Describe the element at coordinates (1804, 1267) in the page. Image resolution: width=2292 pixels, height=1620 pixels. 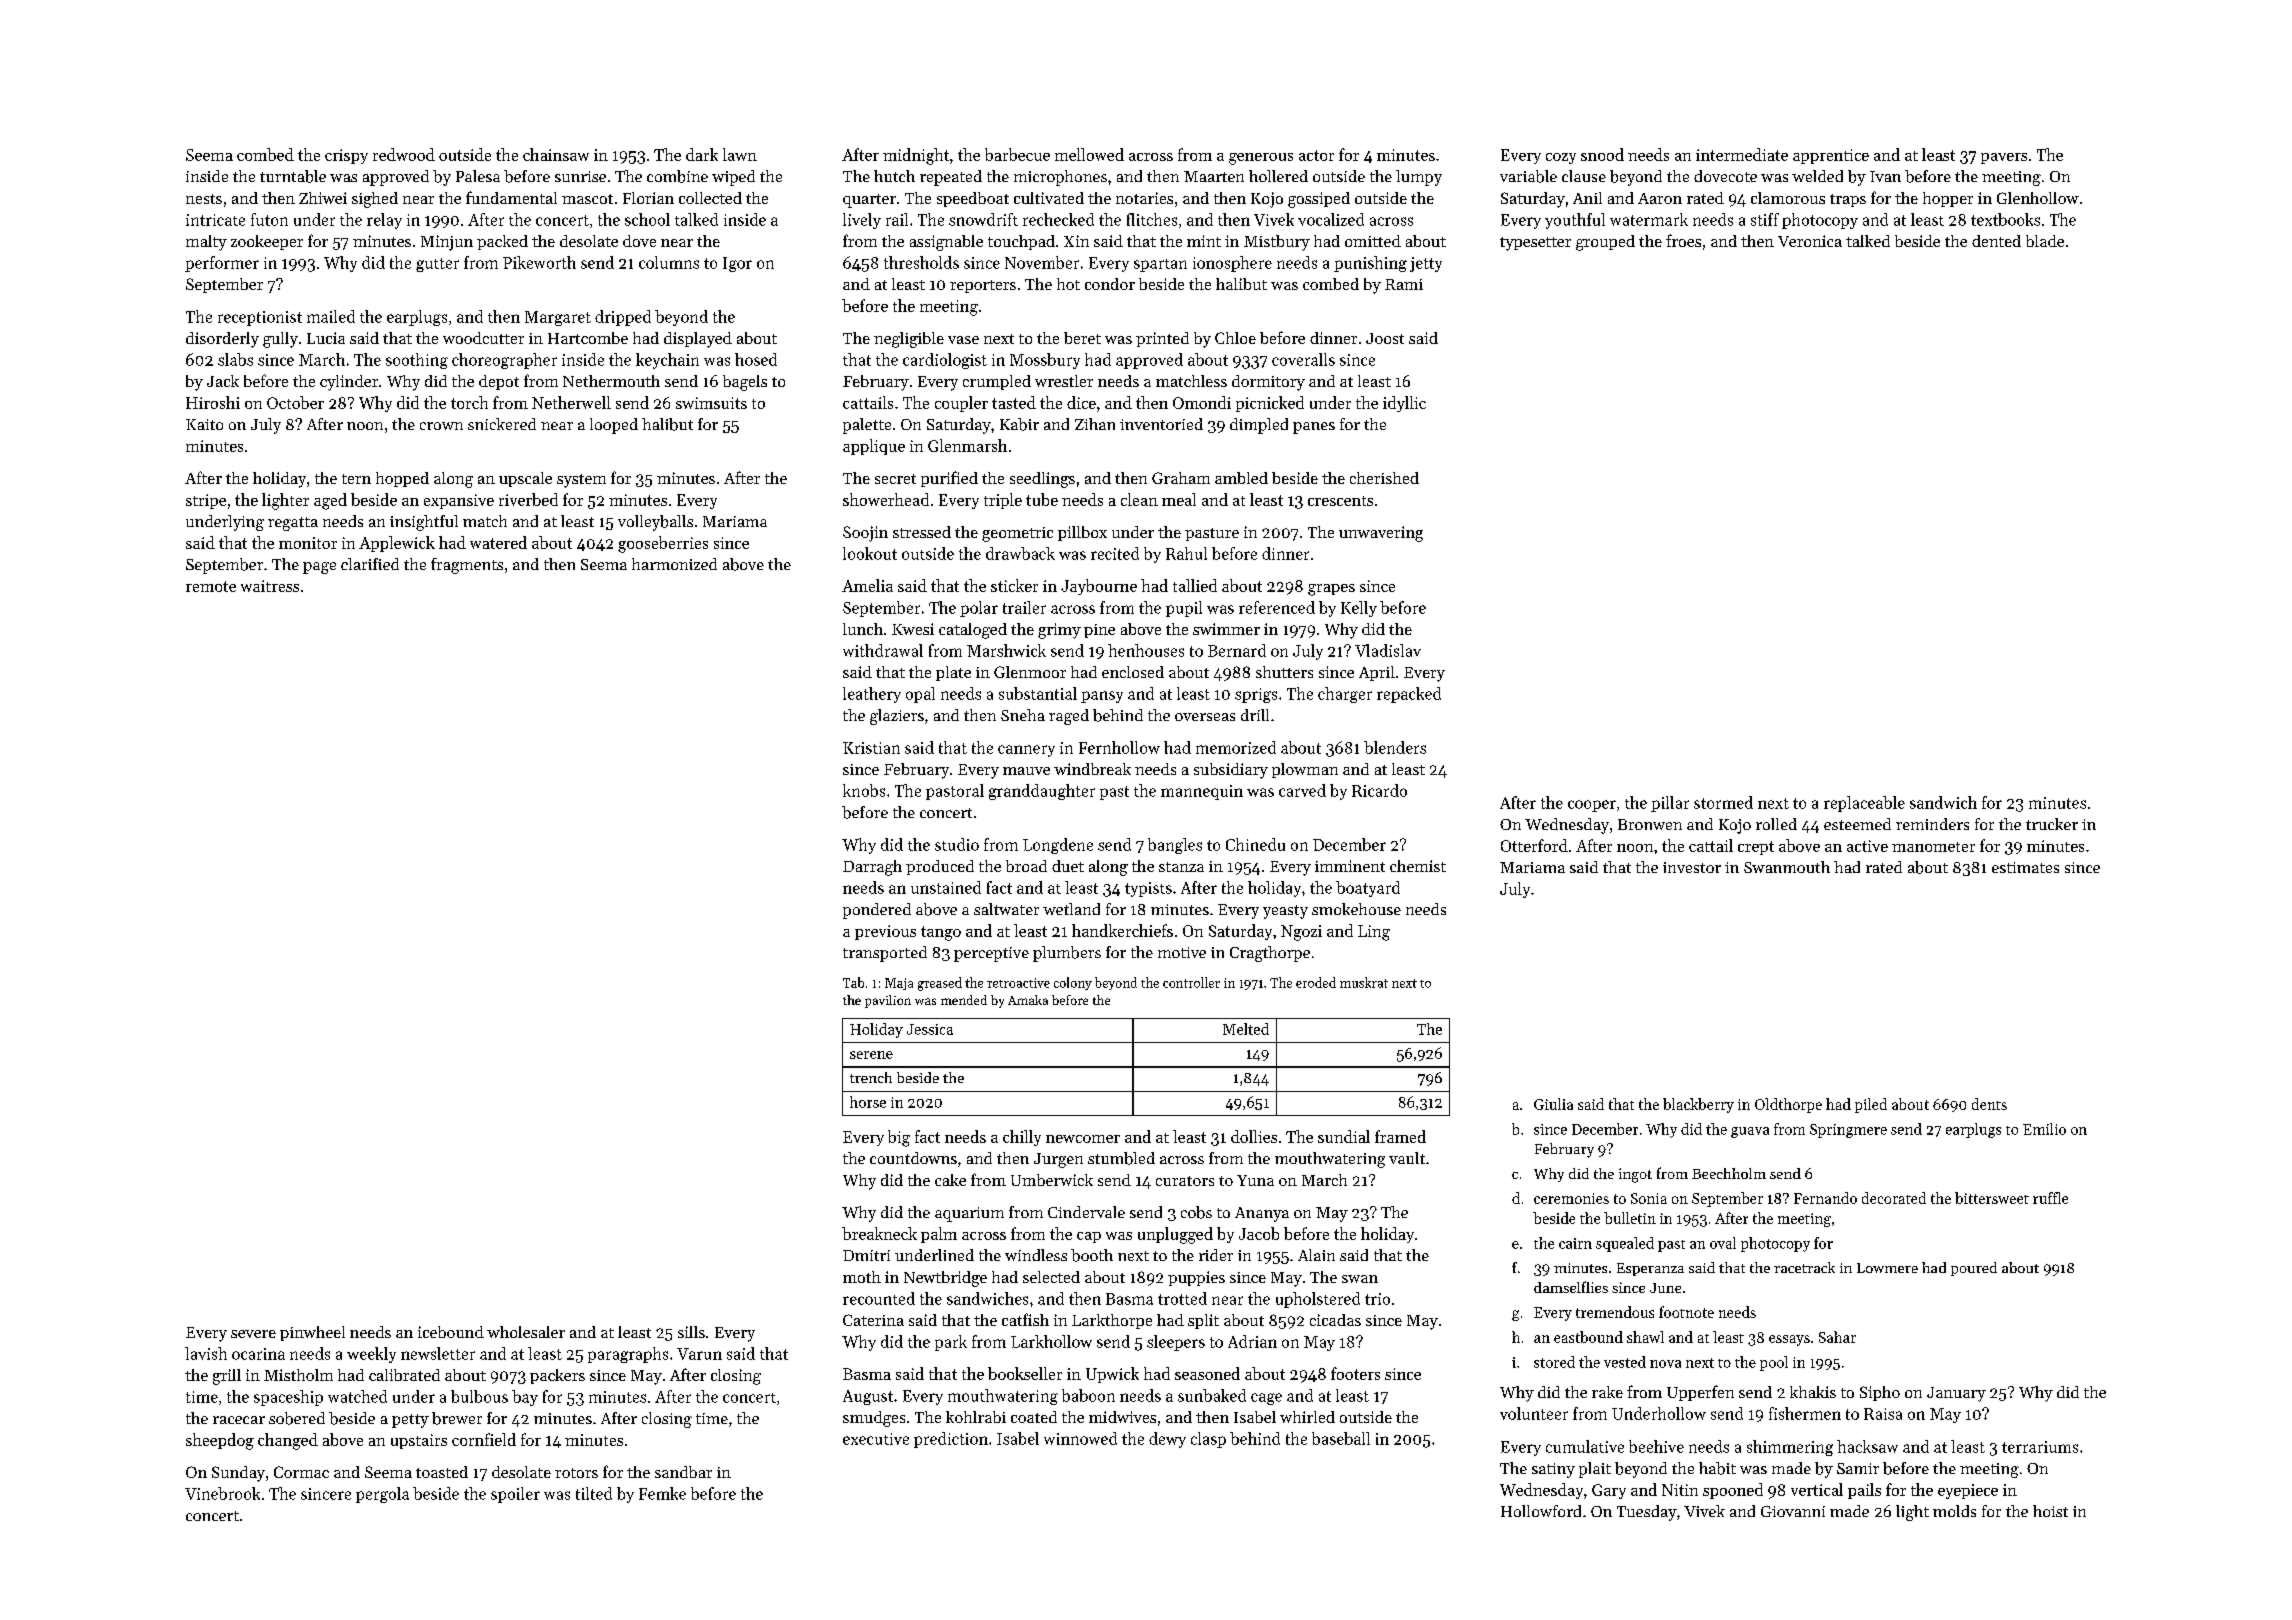
I see `racetrack` at that location.
